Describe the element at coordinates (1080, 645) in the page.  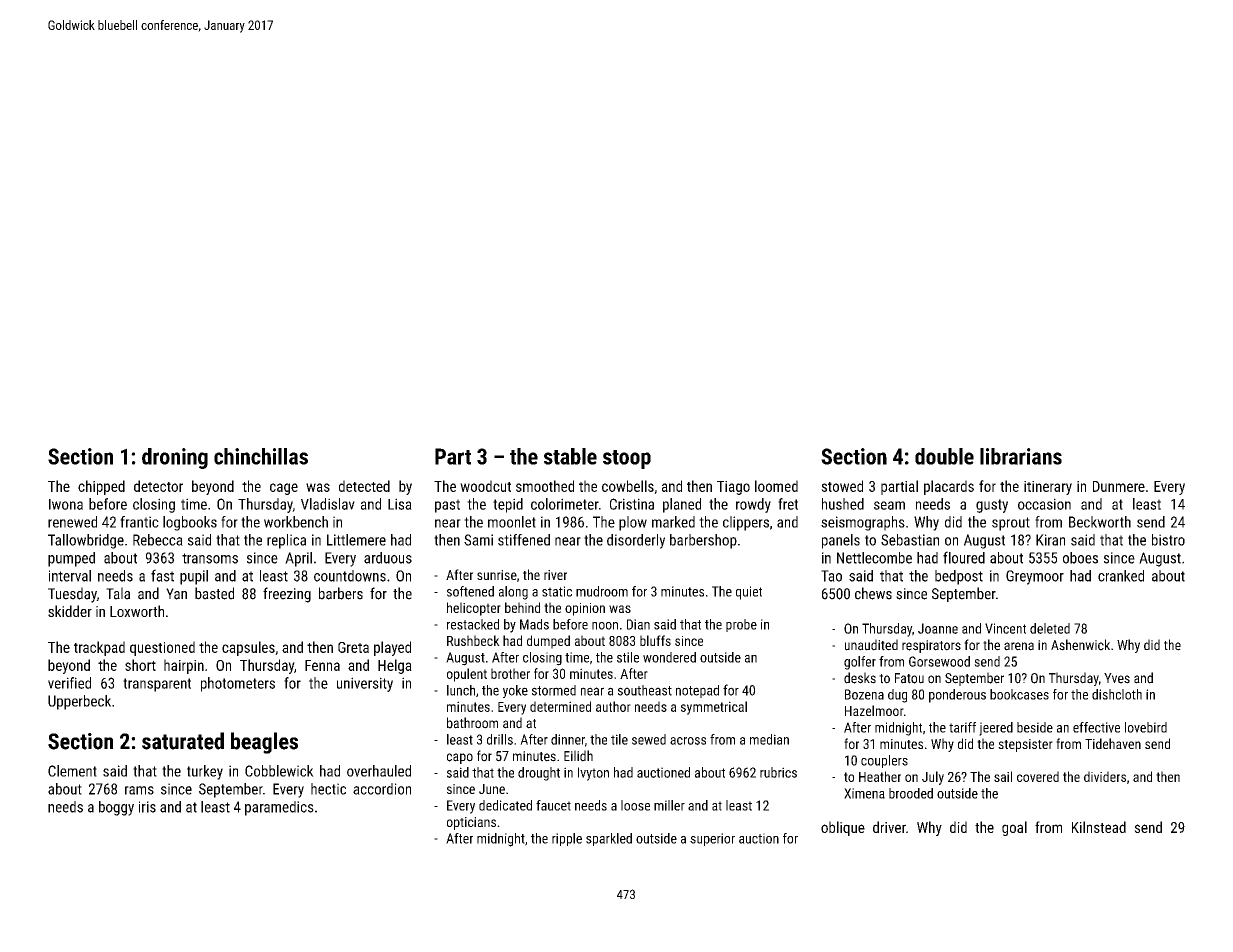
I see `Ashenwick` at that location.
